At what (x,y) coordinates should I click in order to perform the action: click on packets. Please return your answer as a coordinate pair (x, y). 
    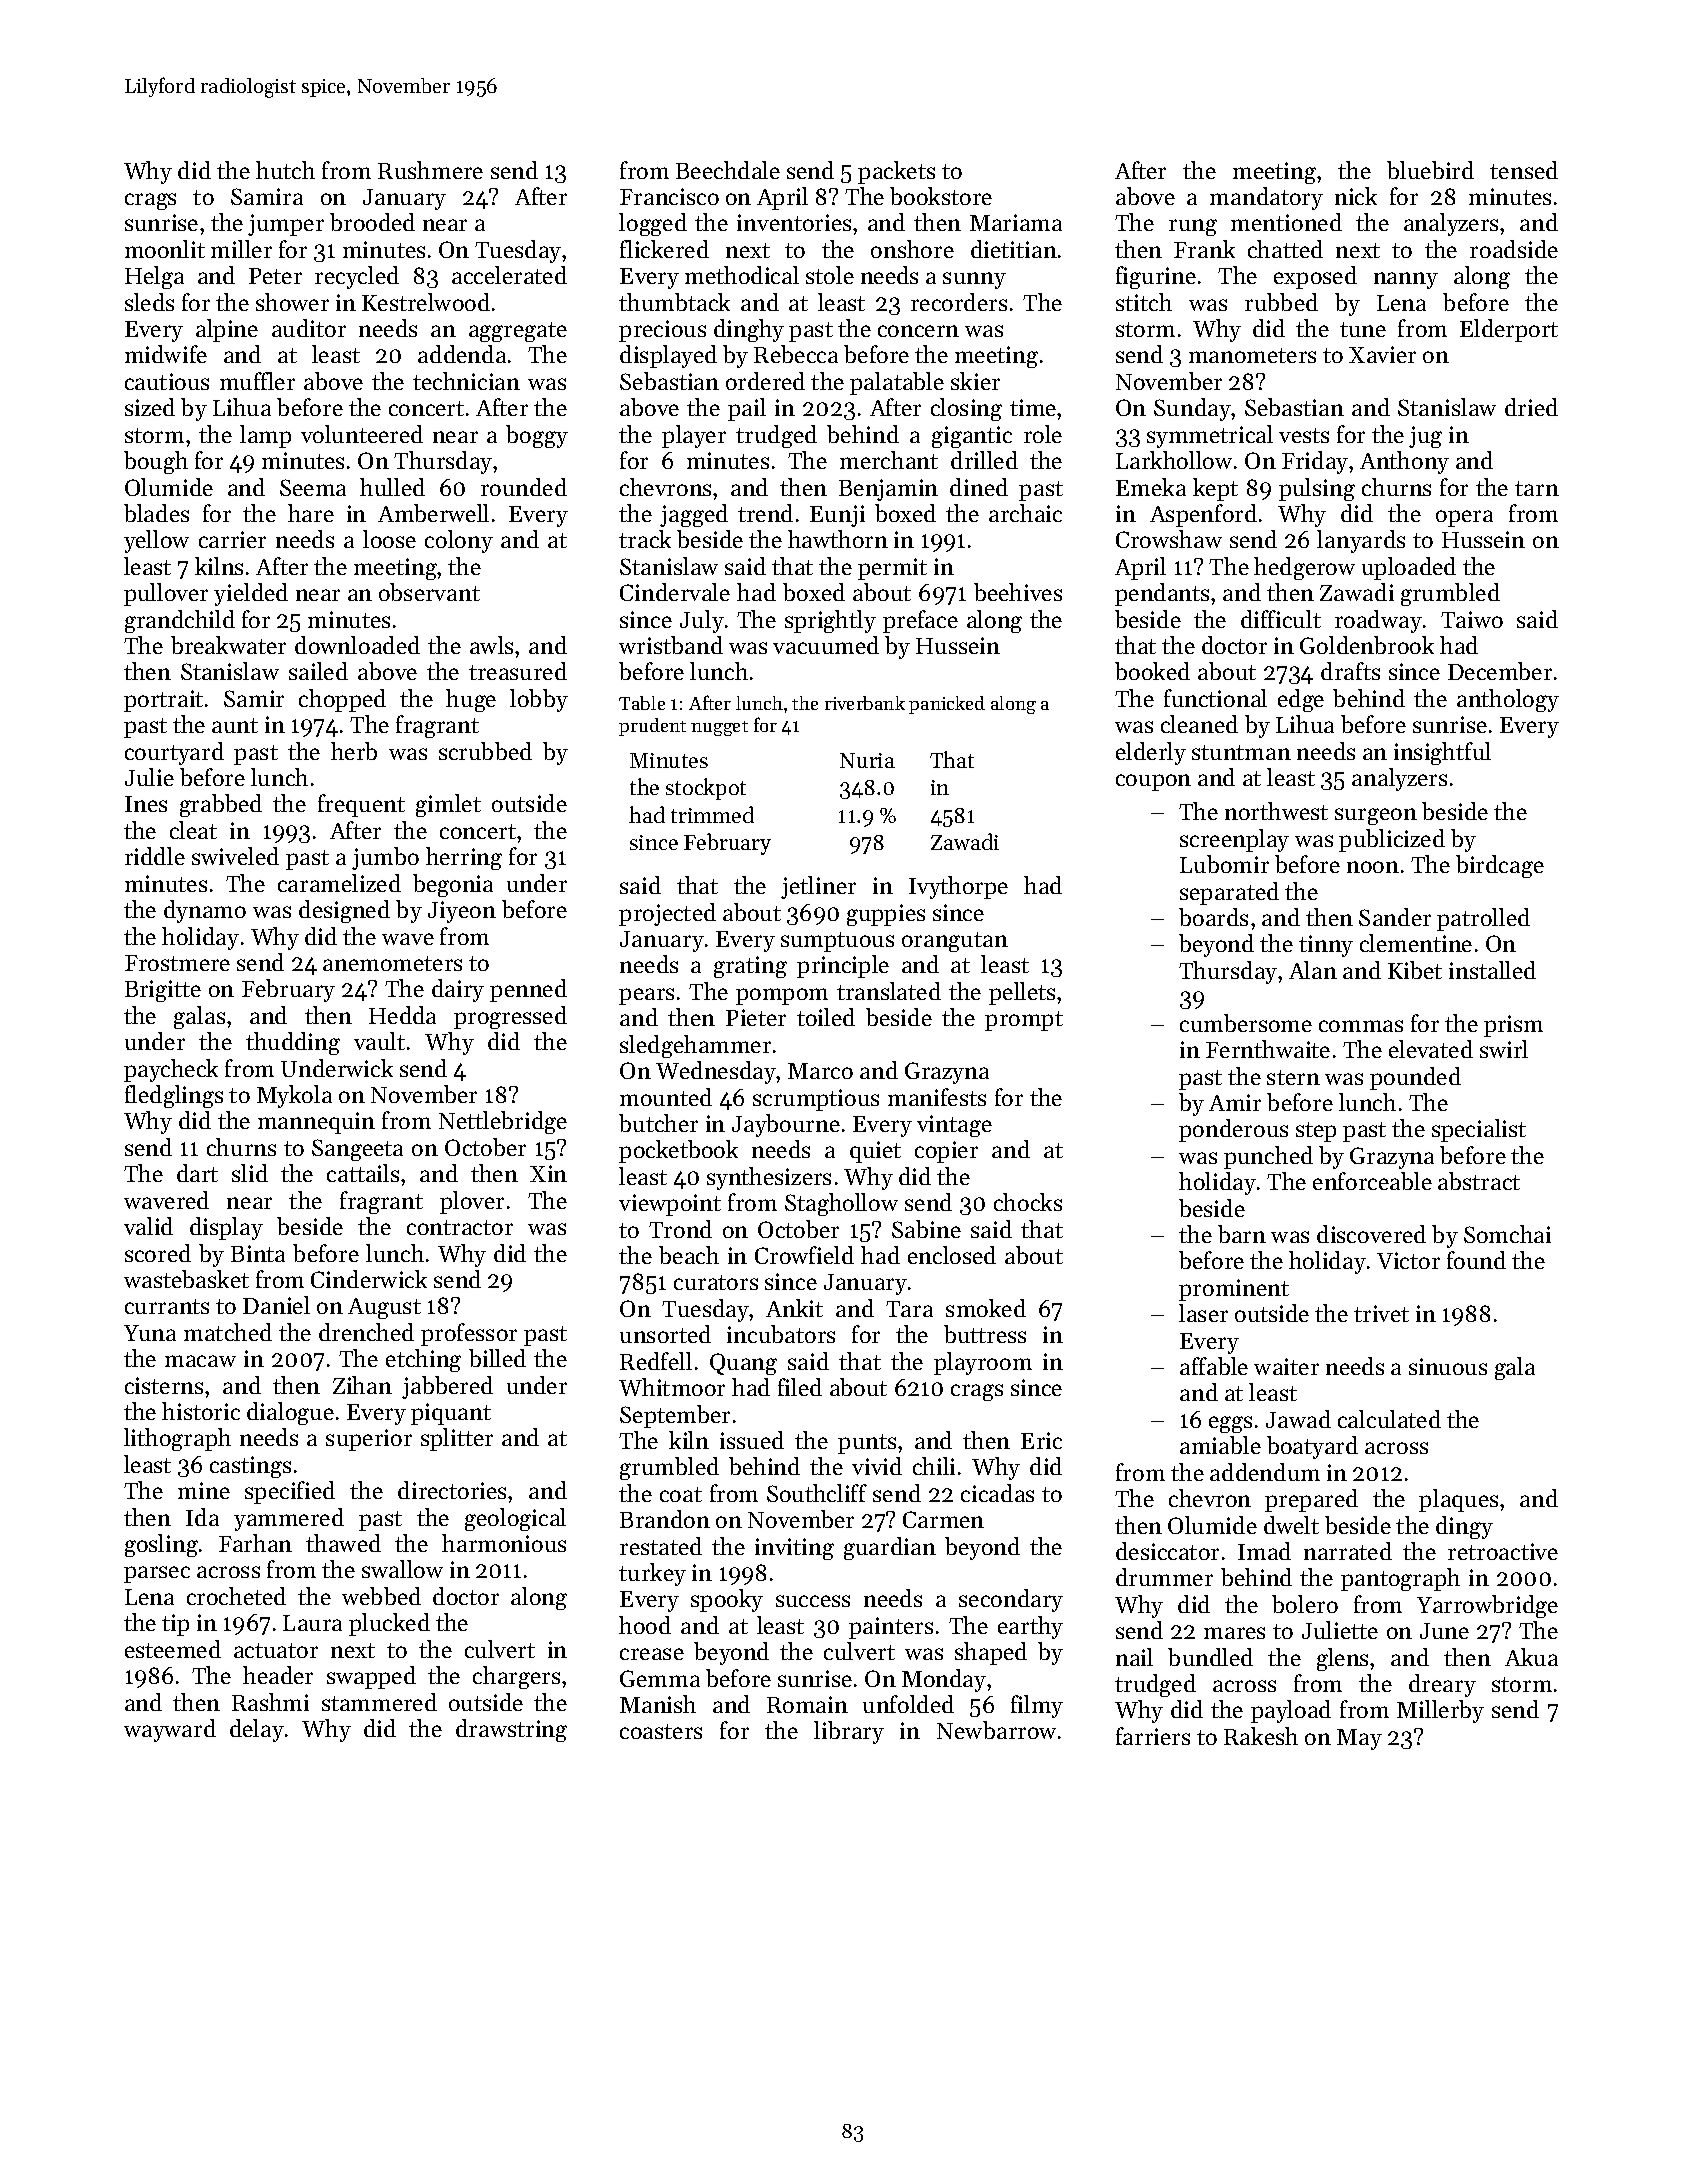
    Looking at the image, I should click on (896, 172).
